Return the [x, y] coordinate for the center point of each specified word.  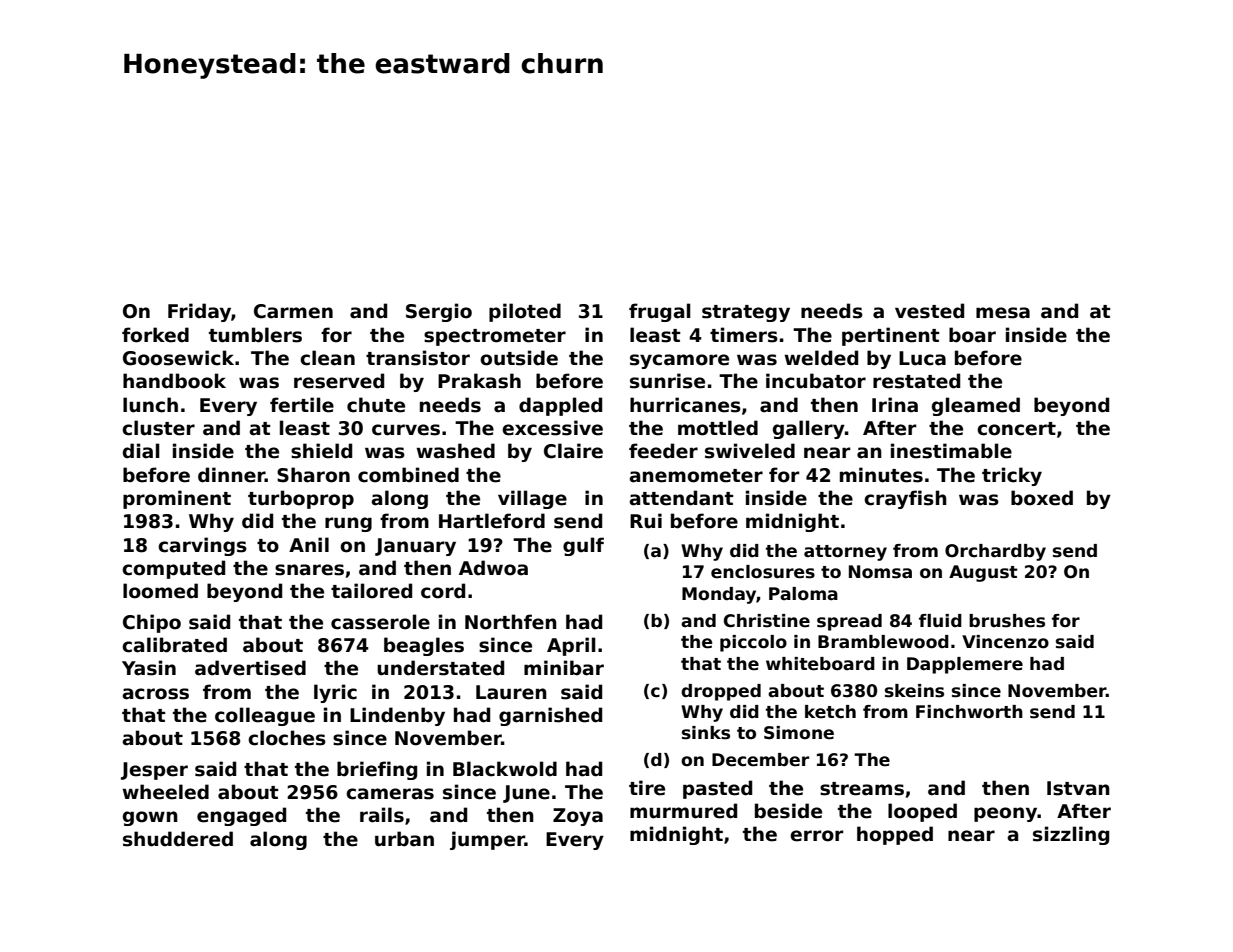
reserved [339, 381]
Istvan [1078, 788]
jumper [487, 840]
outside [519, 358]
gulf [583, 546]
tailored [371, 591]
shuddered [178, 839]
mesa [1003, 313]
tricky [1012, 476]
